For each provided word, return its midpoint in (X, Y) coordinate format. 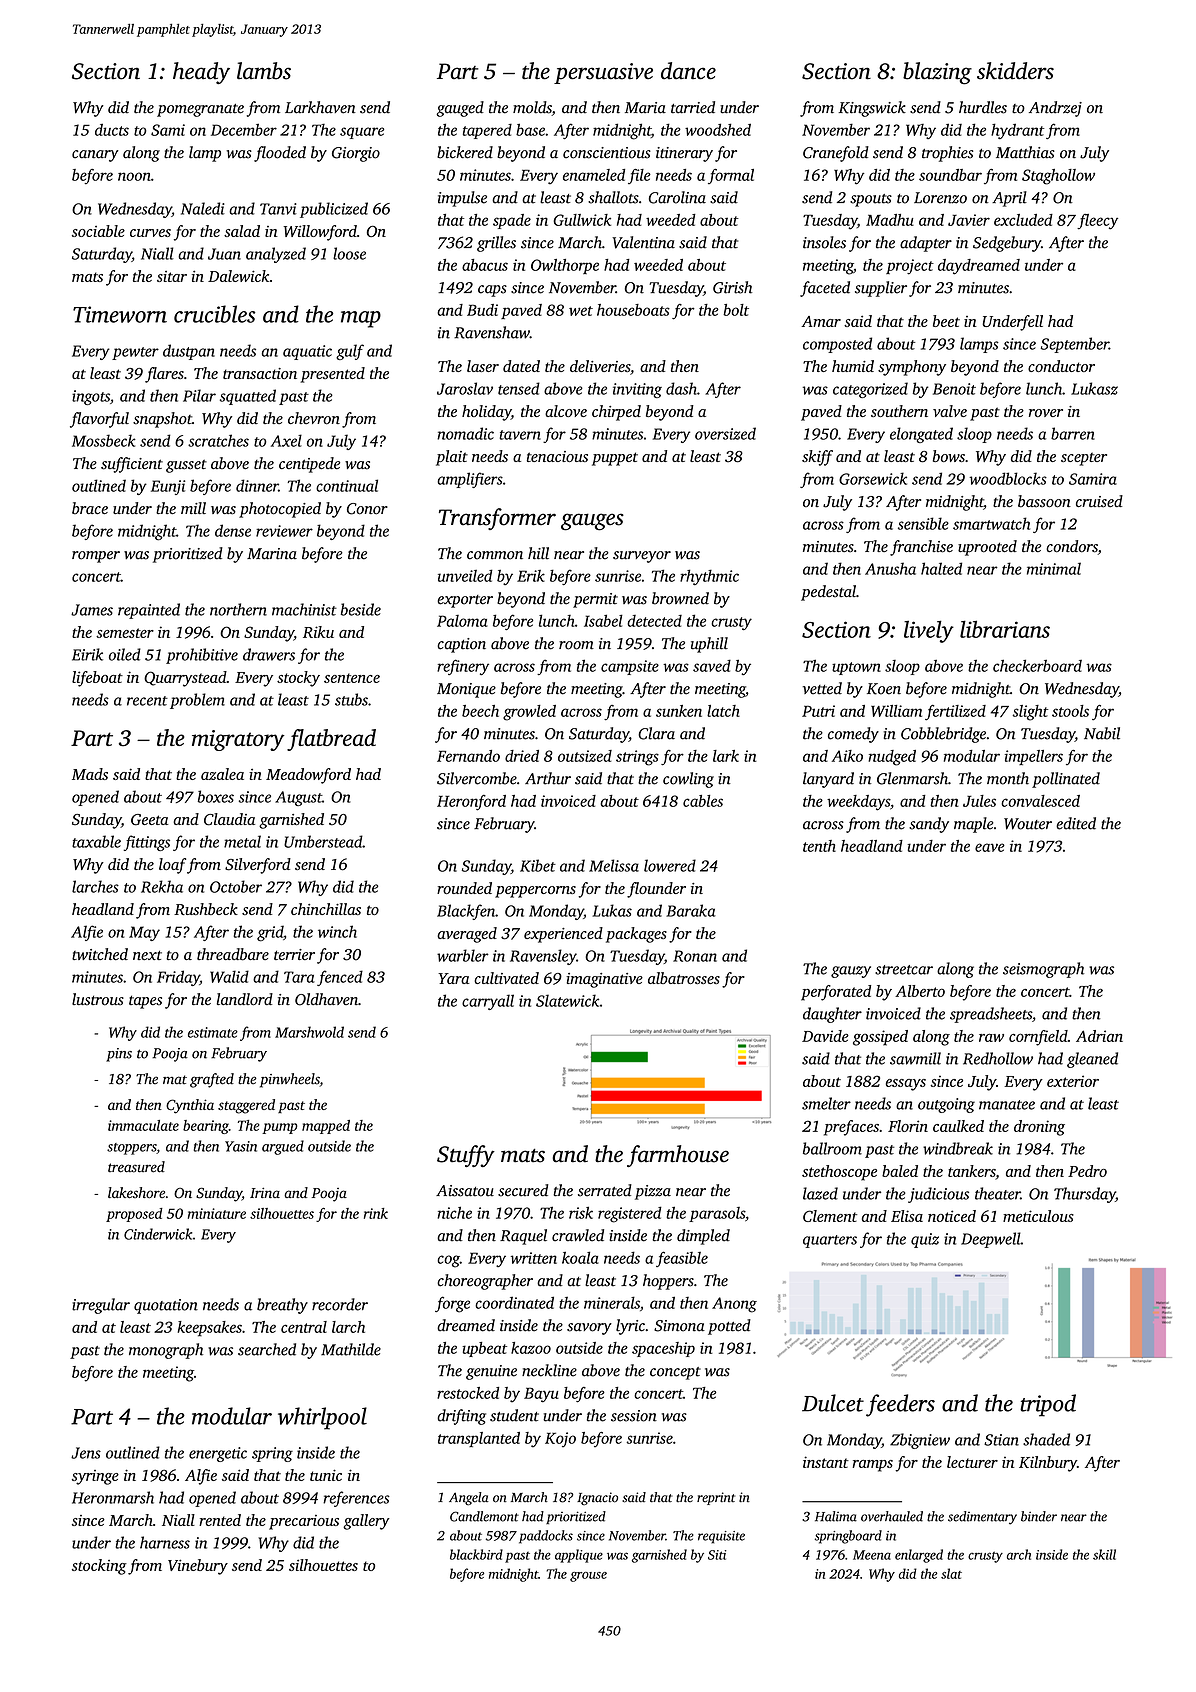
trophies (947, 154)
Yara (453, 978)
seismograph (1043, 970)
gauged (460, 109)
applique (579, 1556)
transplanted (479, 1439)
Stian (1001, 1440)
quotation (166, 1306)
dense (233, 530)
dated (521, 366)
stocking (99, 1567)
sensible (923, 523)
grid (270, 933)
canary (95, 156)
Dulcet (833, 1403)
